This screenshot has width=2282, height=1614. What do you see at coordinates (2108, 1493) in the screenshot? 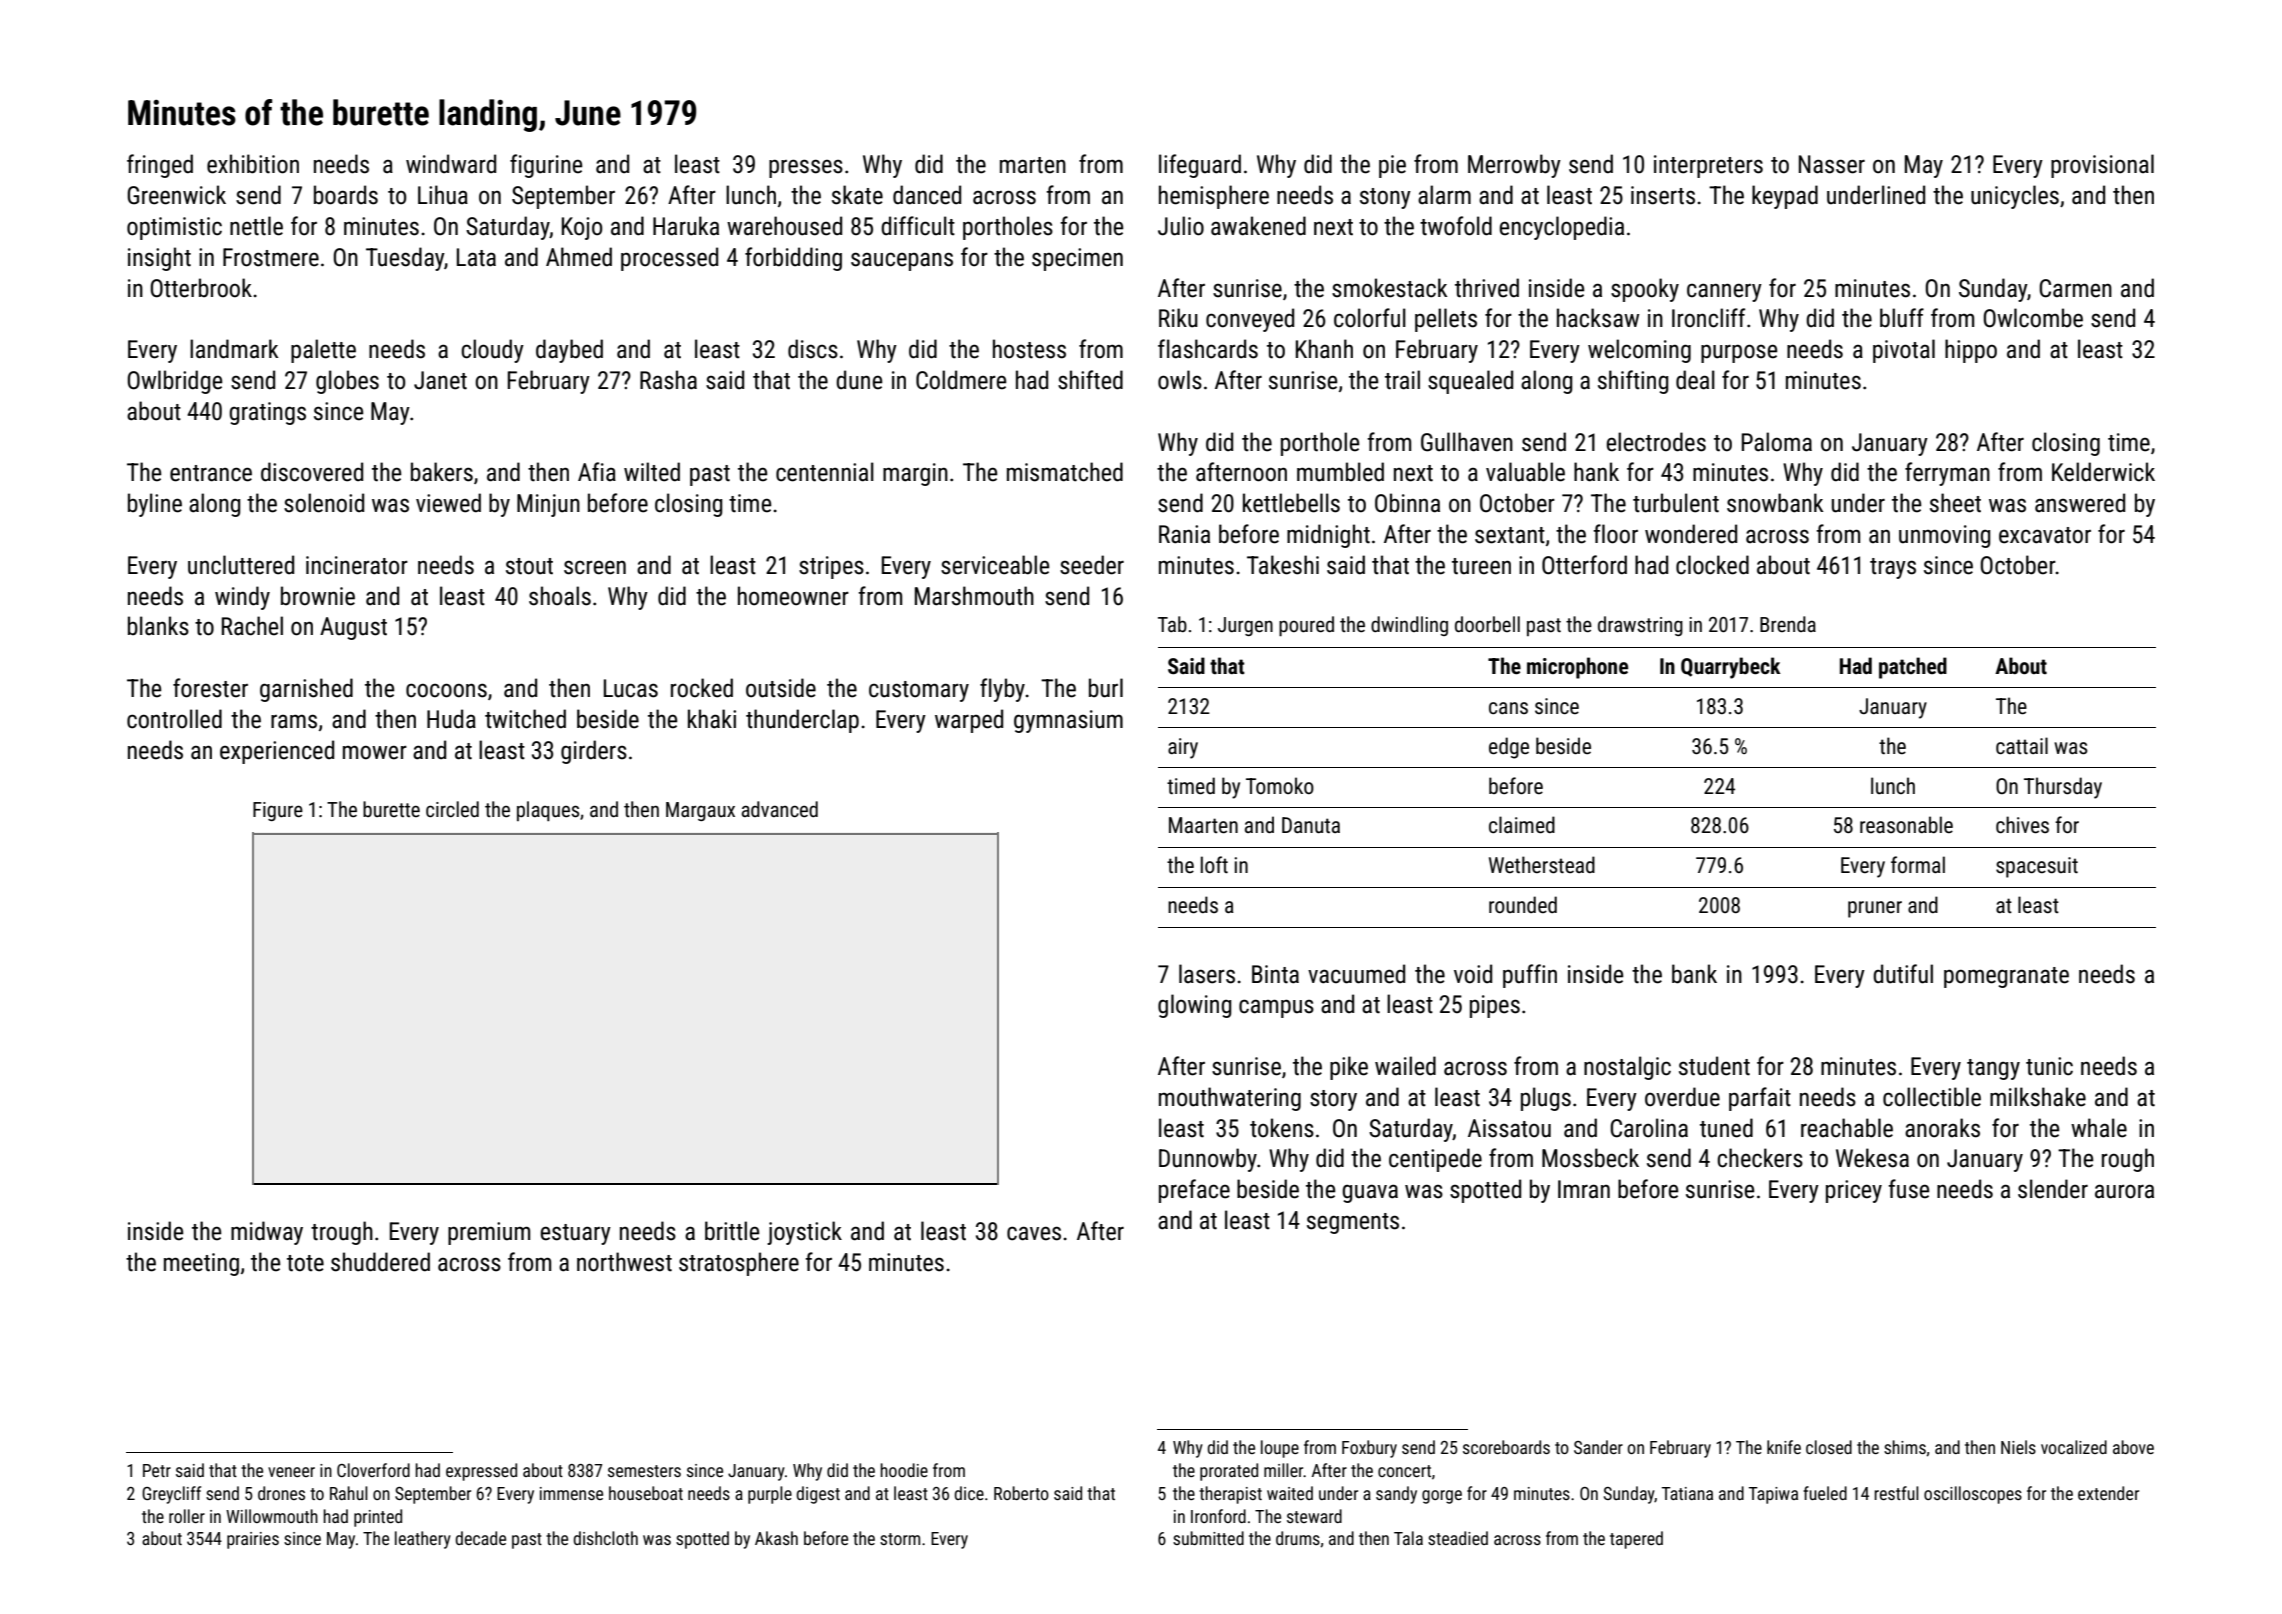
I see `extender` at bounding box center [2108, 1493].
